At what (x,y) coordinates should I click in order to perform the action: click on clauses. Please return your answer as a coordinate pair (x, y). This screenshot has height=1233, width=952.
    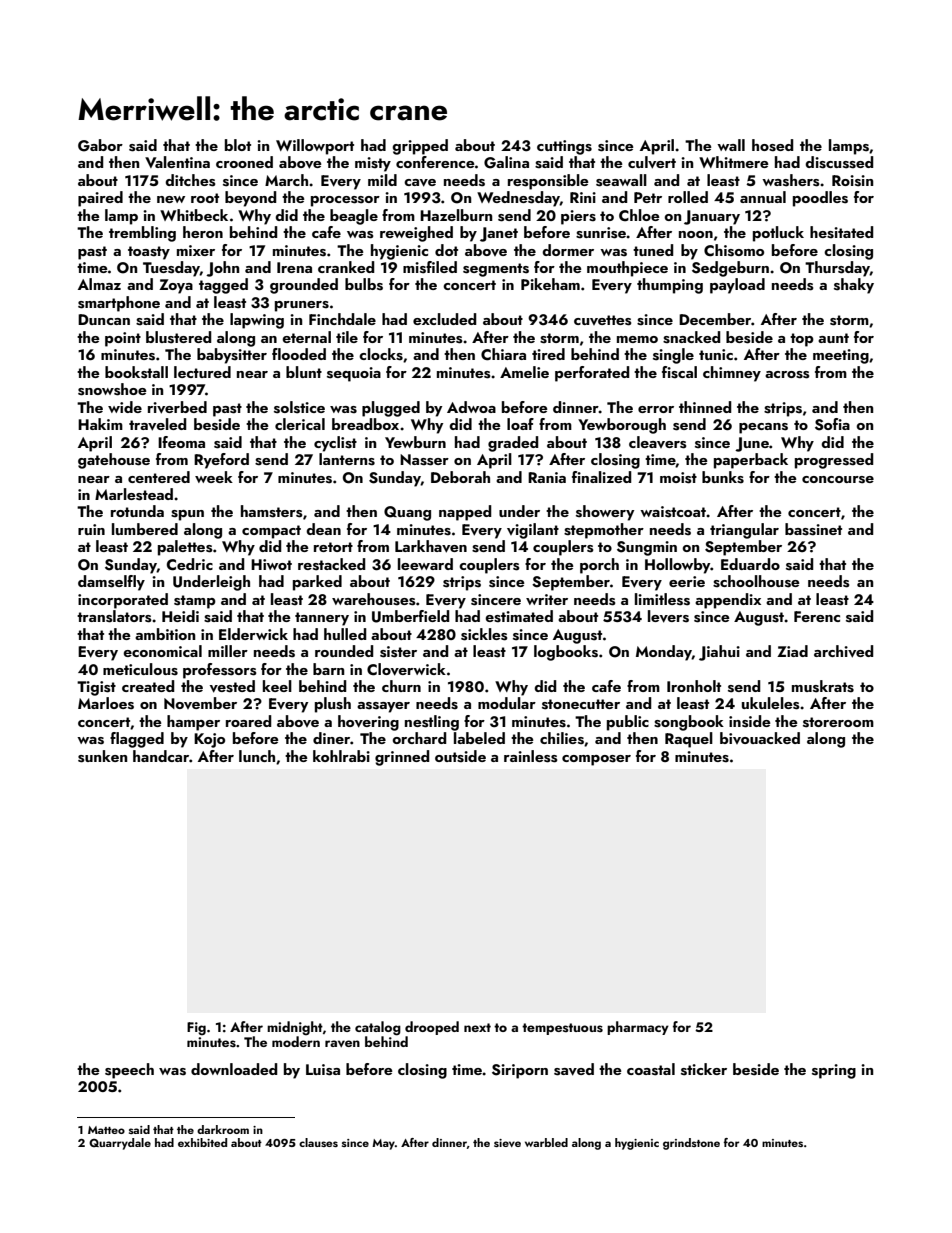
    Looking at the image, I should click on (318, 1142).
